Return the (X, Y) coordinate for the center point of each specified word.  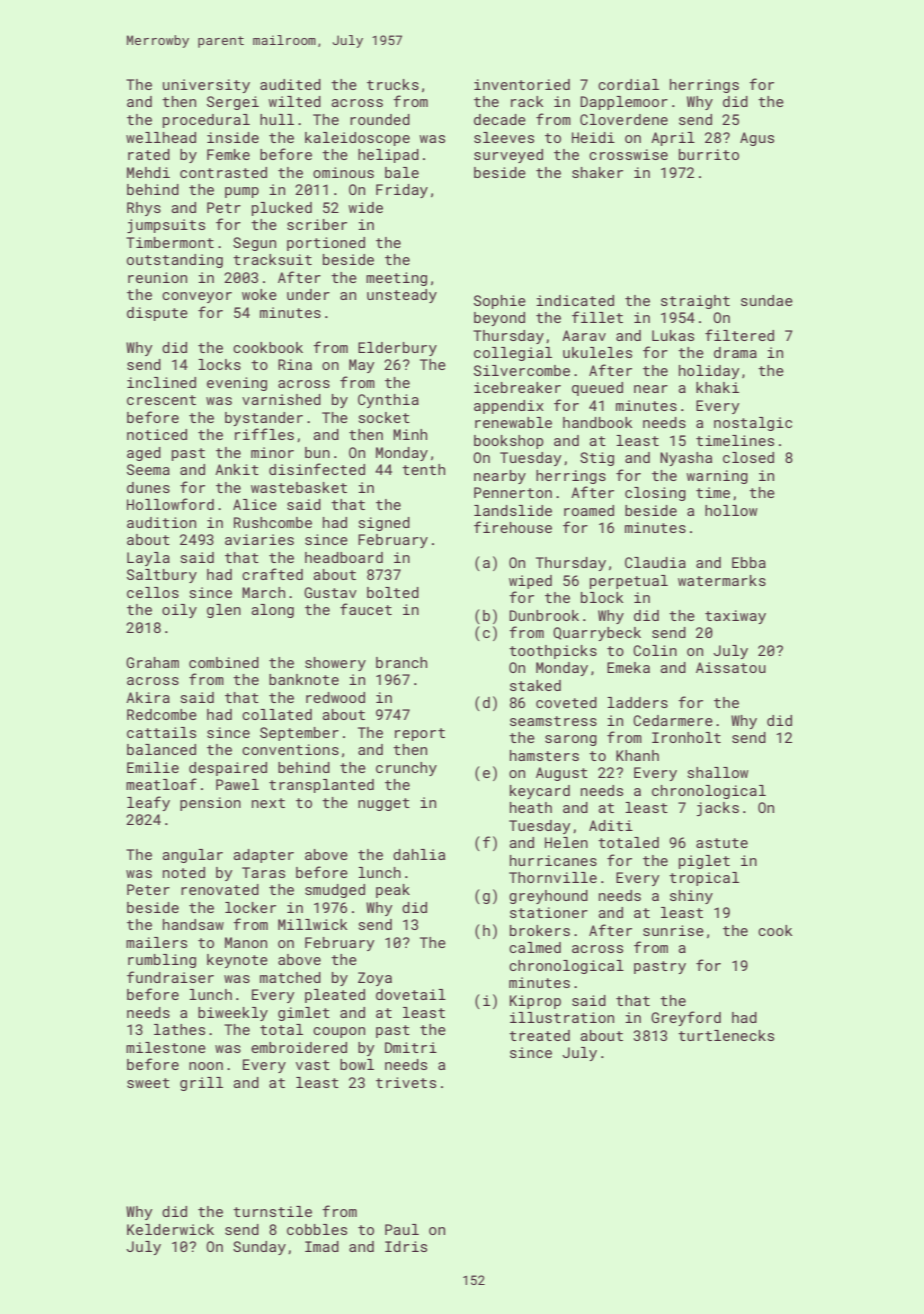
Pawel (237, 784)
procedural (206, 121)
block (602, 597)
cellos (153, 592)
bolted (393, 592)
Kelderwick (170, 1229)
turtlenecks (726, 1035)
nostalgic (753, 424)
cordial (628, 84)
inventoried (522, 84)
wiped (530, 582)
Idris (406, 1246)
